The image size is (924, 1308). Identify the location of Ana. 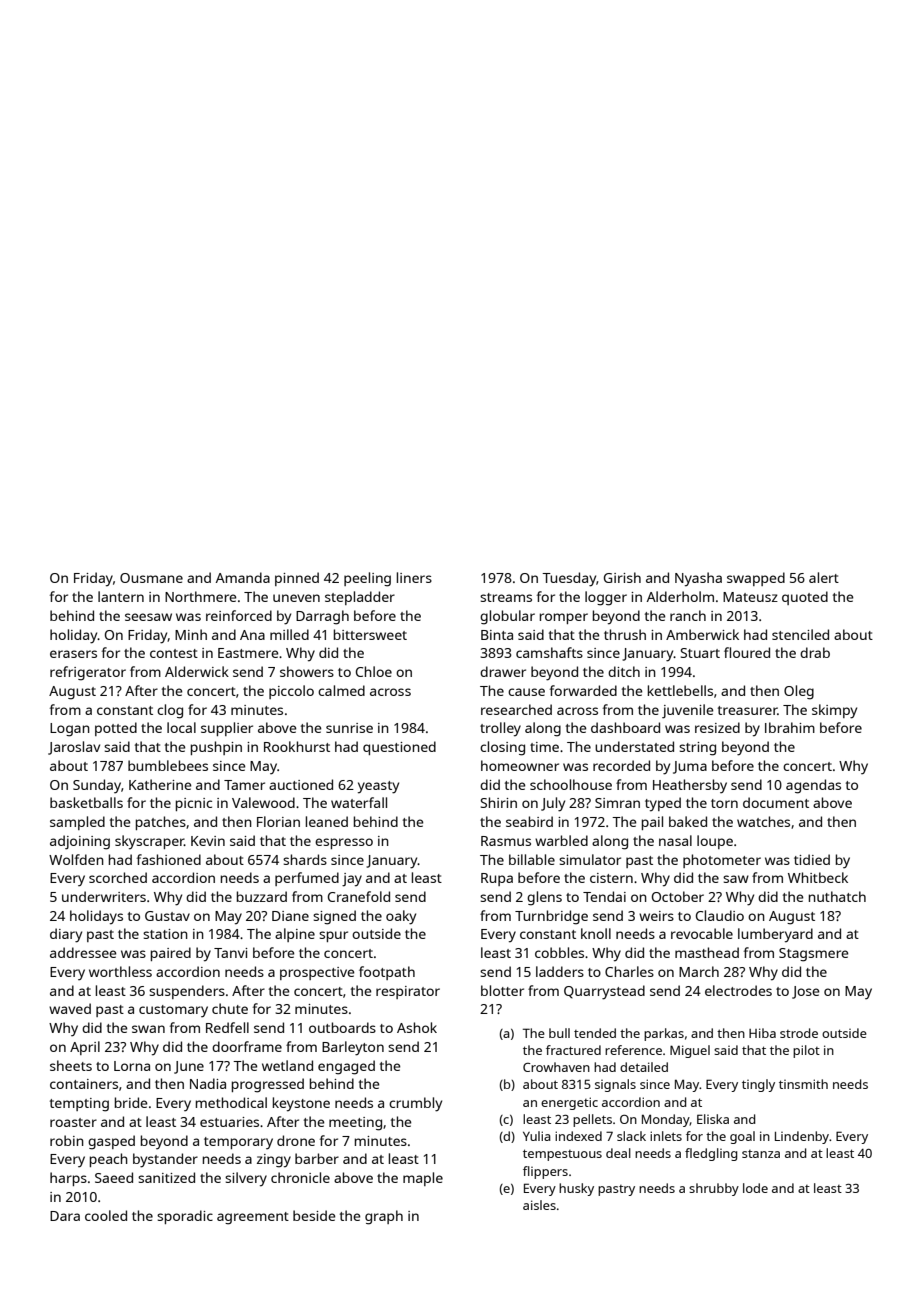
(252, 635).
